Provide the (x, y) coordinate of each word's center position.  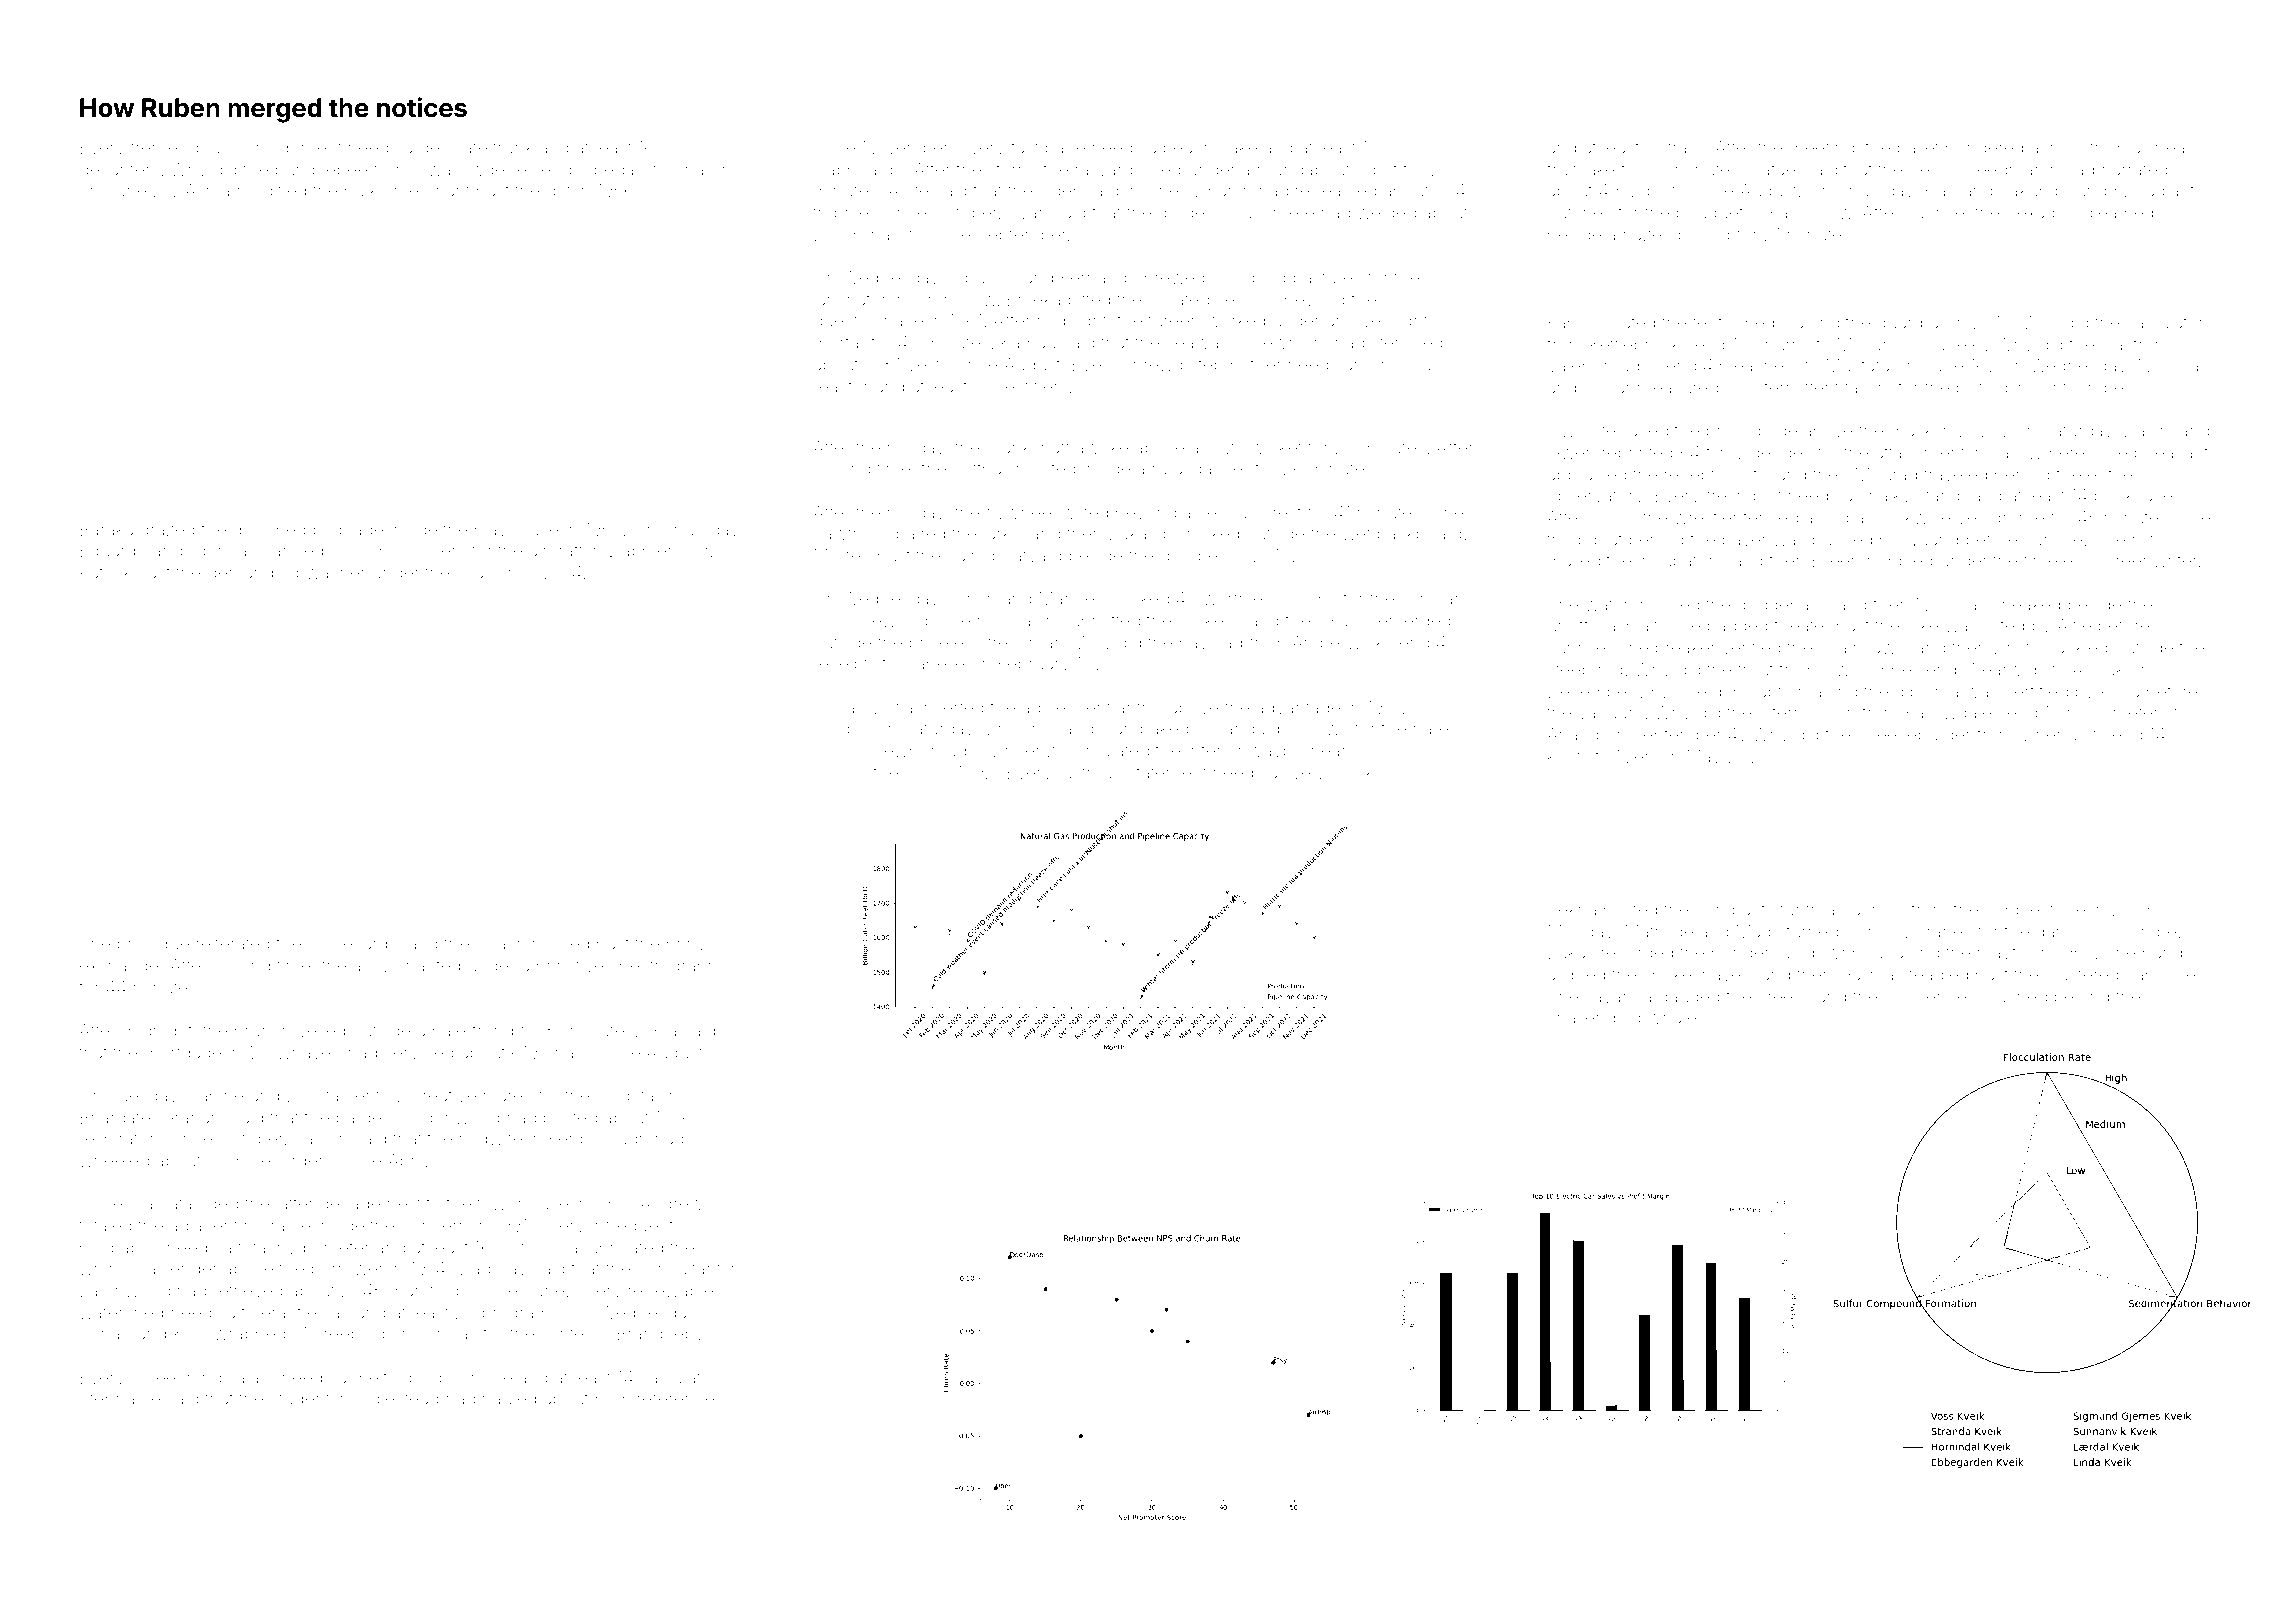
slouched (2010, 996)
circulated (1110, 750)
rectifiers (1033, 386)
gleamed (2118, 214)
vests (927, 365)
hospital (627, 1095)
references (680, 1398)
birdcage (348, 531)
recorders (294, 1160)
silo (918, 772)
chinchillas (434, 1333)
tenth (1712, 322)
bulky (366, 192)
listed (2004, 625)
